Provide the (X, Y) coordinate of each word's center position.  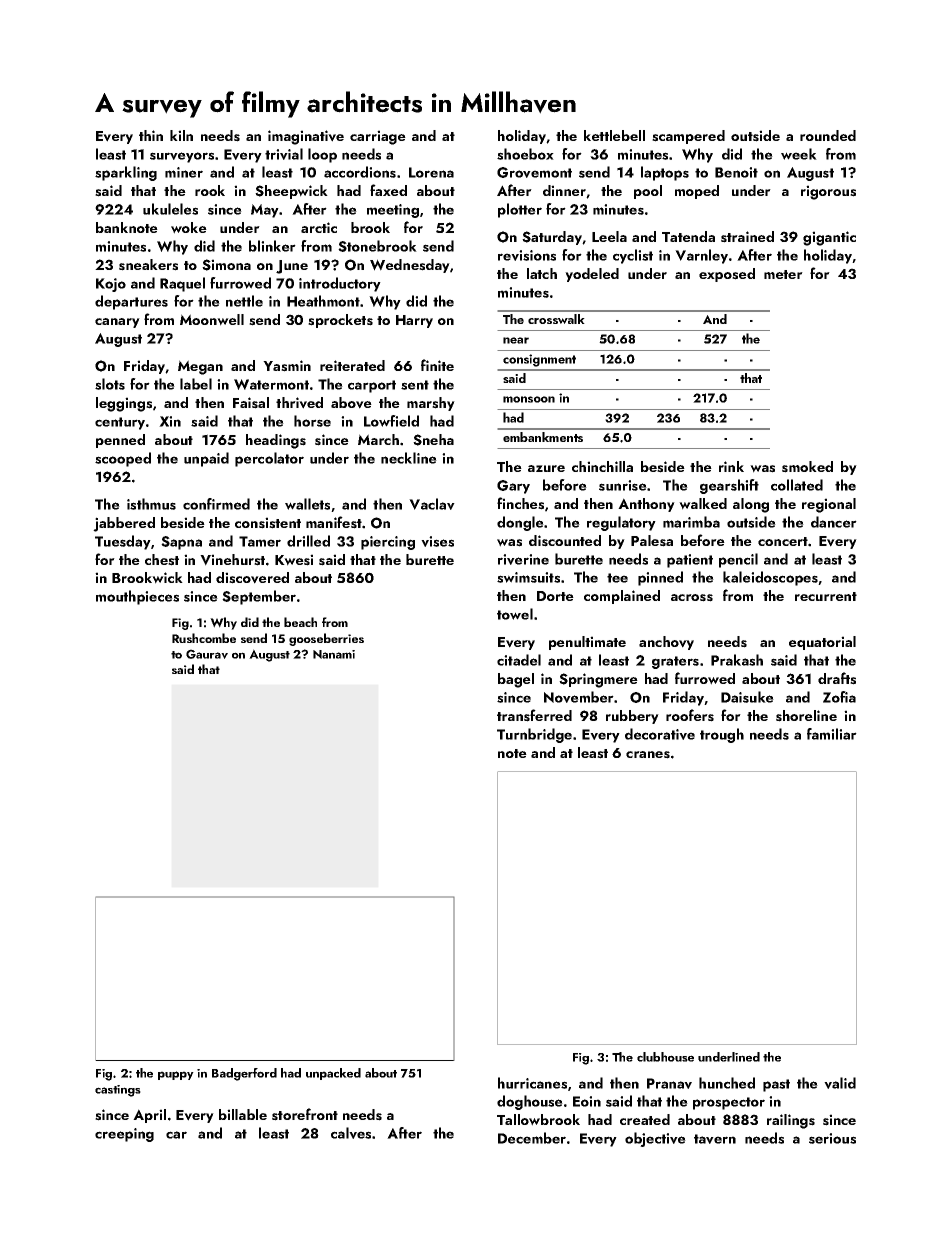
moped (697, 192)
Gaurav (207, 654)
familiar (832, 734)
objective (655, 1139)
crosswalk (556, 319)
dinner (564, 190)
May (265, 211)
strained (747, 237)
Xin (170, 421)
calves (351, 1133)
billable (243, 1114)
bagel (516, 680)
